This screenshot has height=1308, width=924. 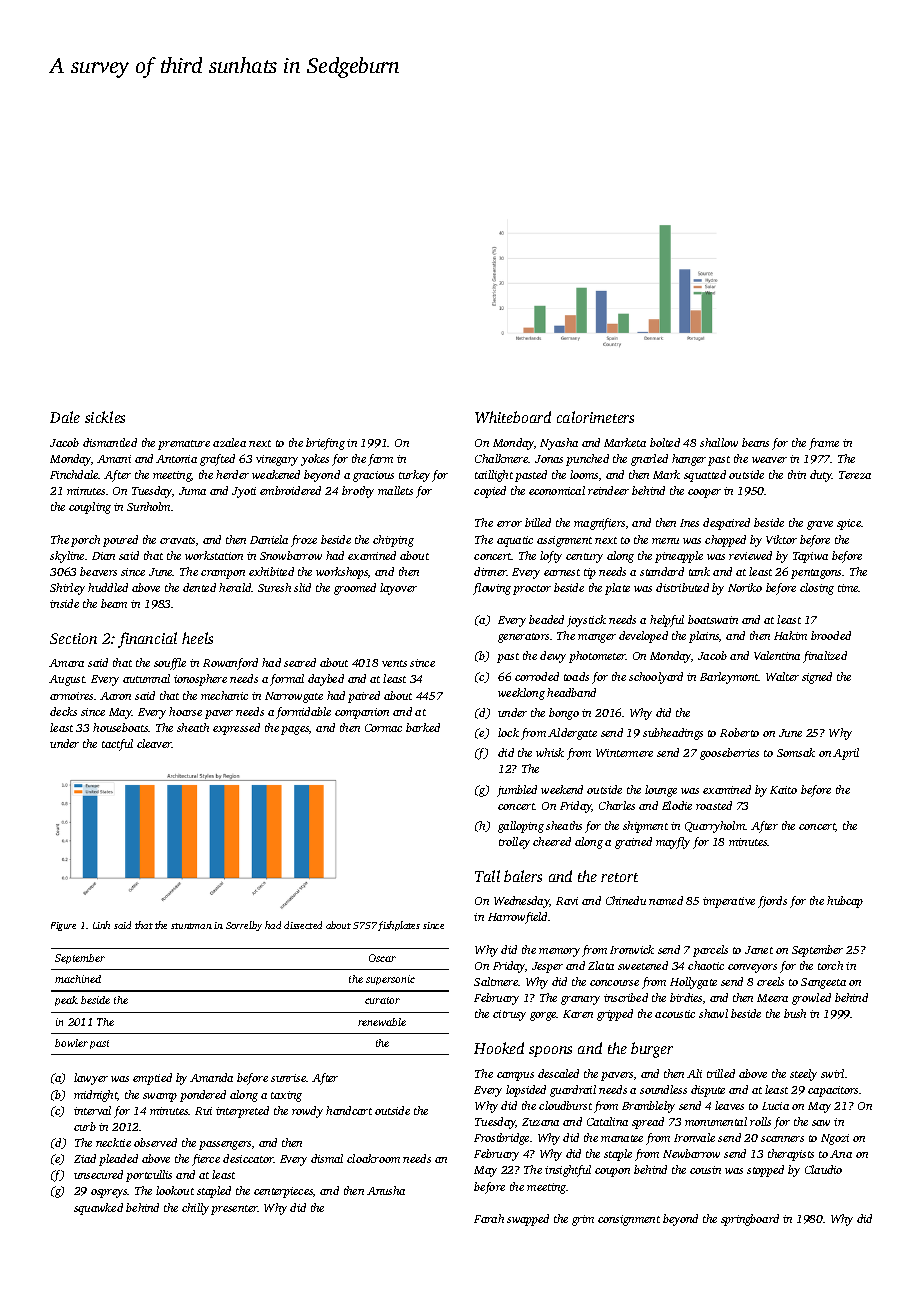 What do you see at coordinates (160, 1097) in the screenshot?
I see `swamp` at bounding box center [160, 1097].
